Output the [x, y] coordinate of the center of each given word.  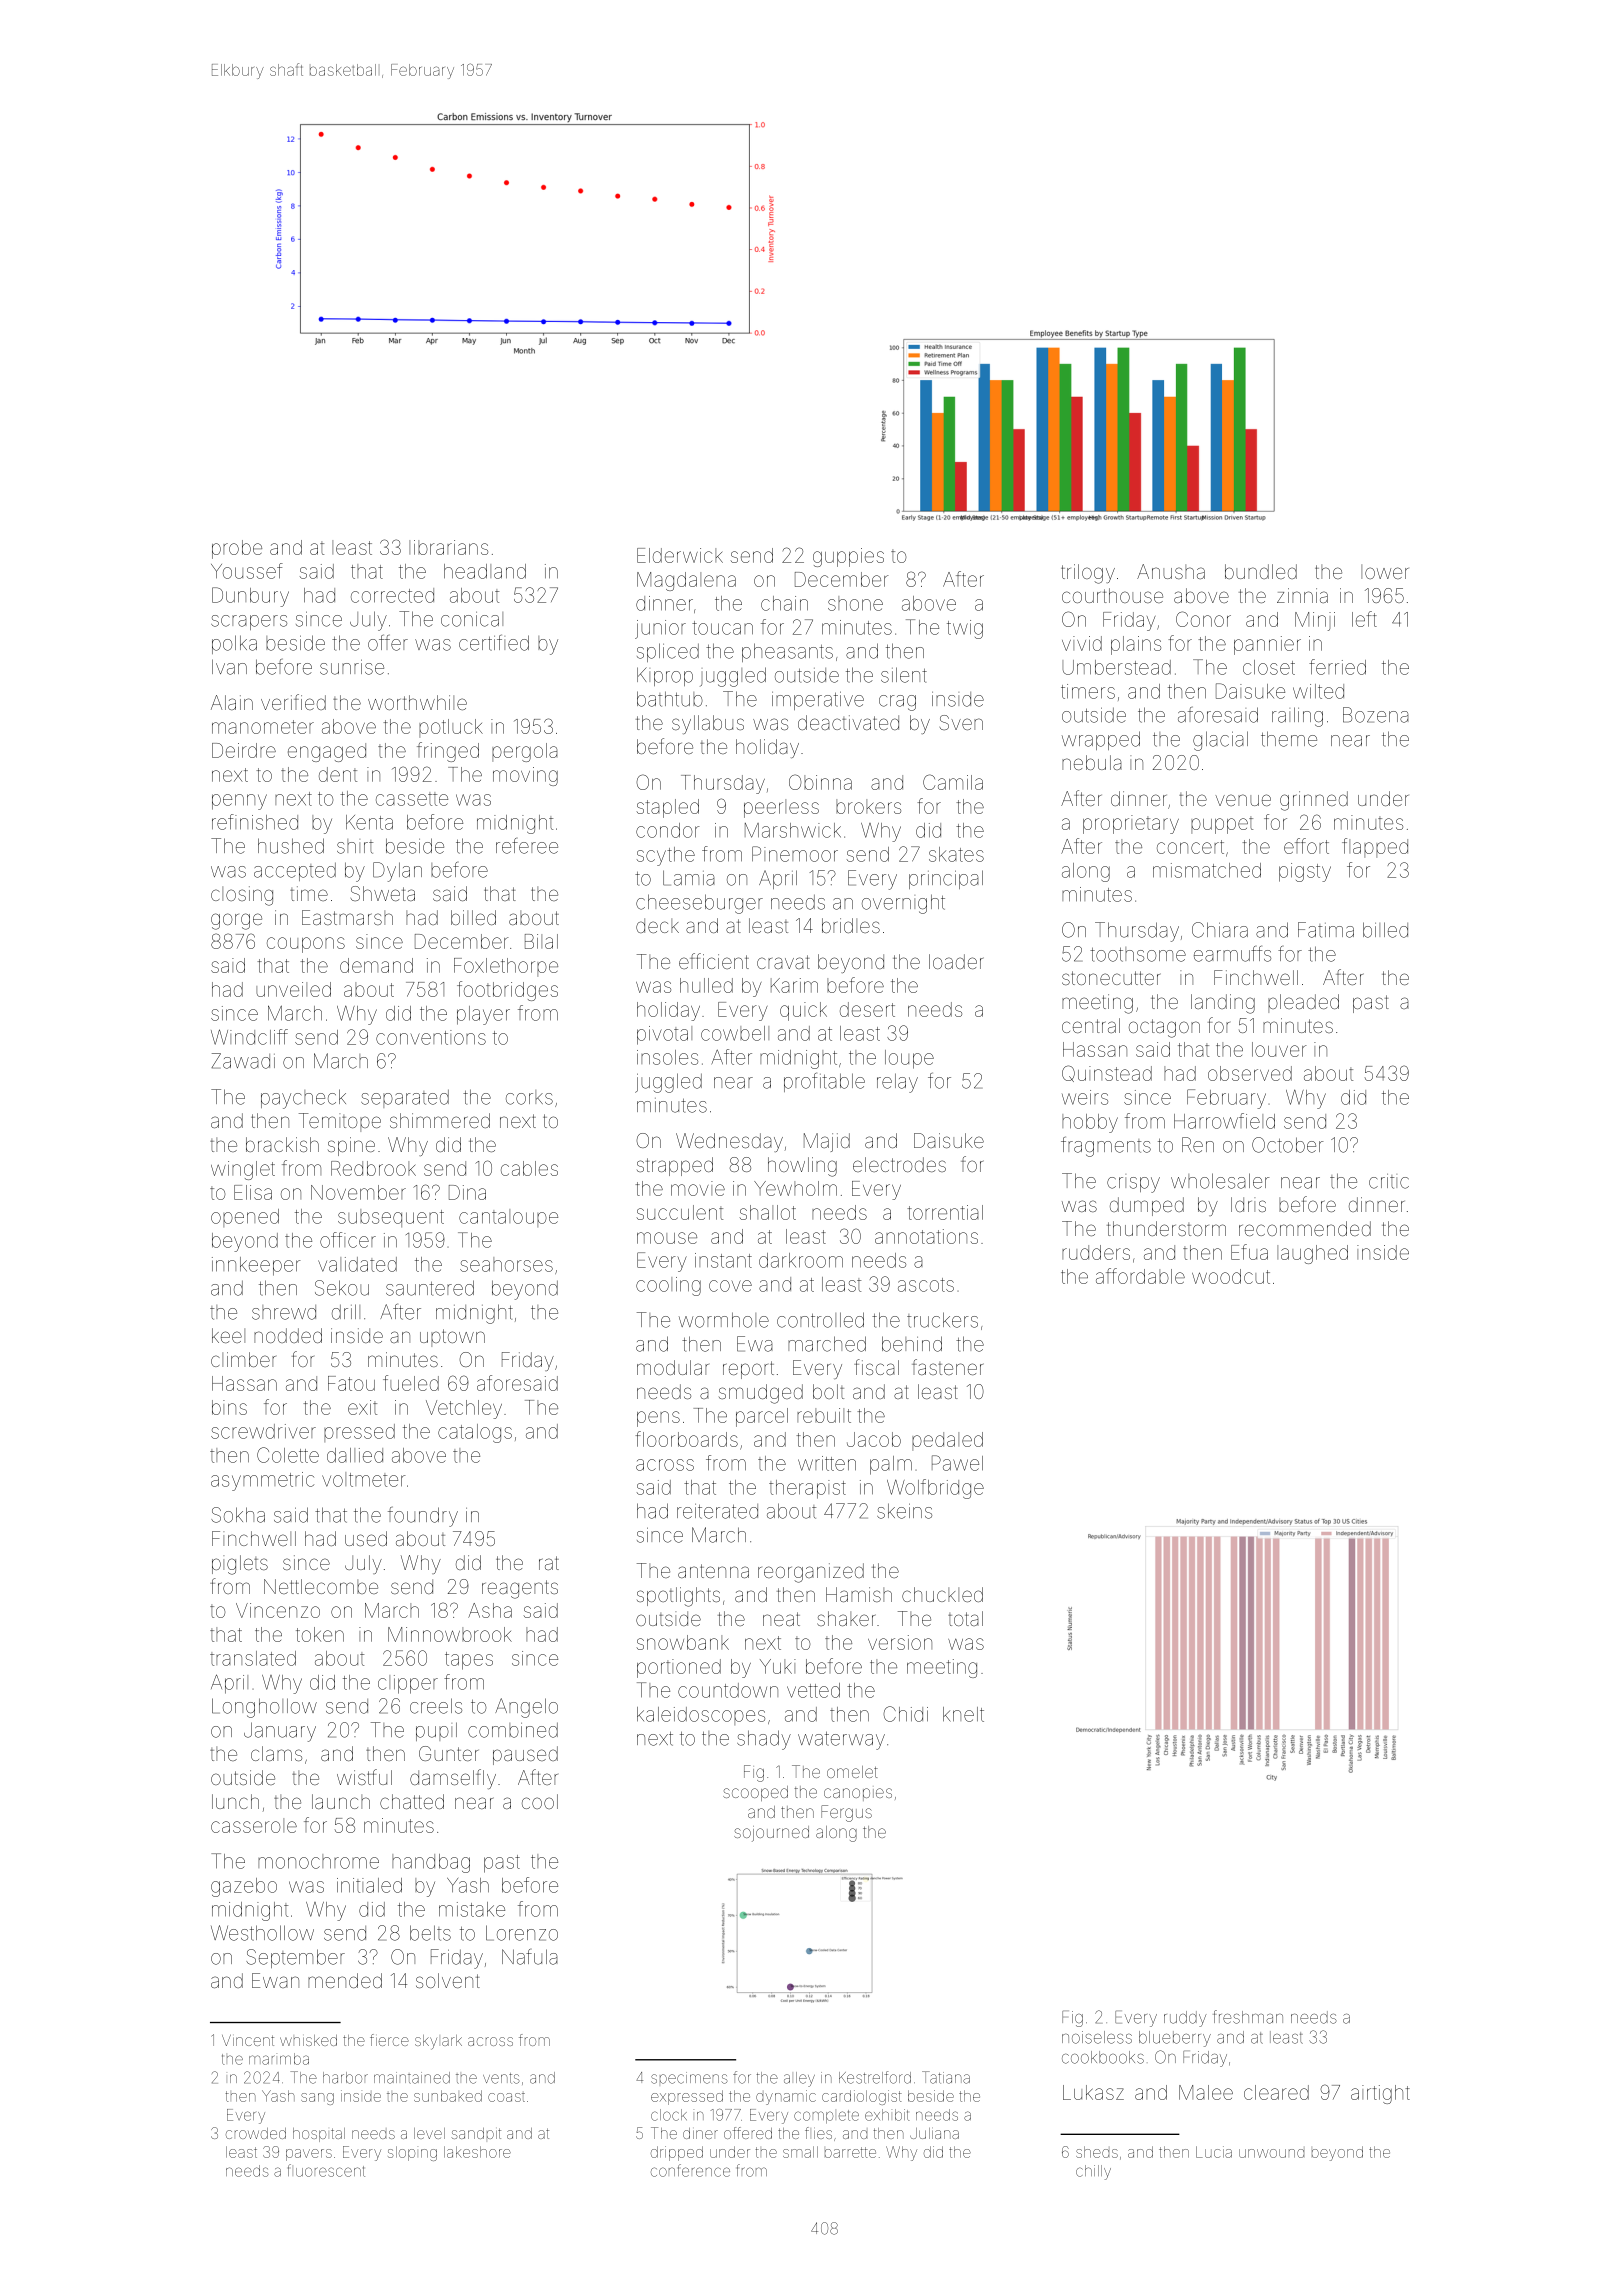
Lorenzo [522, 1933]
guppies [848, 557]
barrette [850, 2152]
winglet [243, 1170]
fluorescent [326, 2170]
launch [341, 1801]
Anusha [1171, 571]
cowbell [735, 1033]
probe [237, 549]
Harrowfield [1224, 1121]
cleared [1276, 2092]
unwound [1271, 2153]
